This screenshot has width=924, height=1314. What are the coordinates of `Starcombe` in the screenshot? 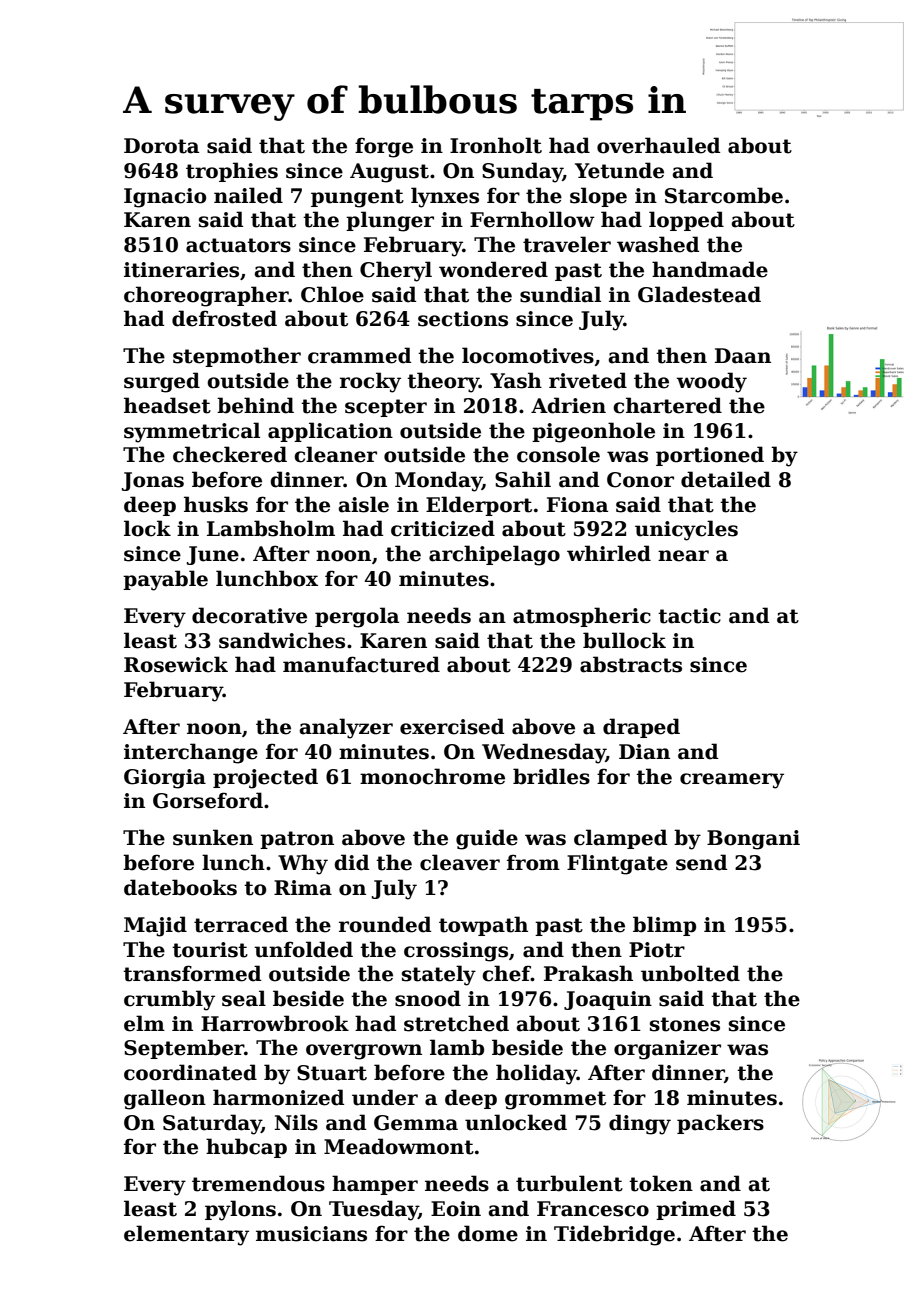 It's located at (724, 195).
